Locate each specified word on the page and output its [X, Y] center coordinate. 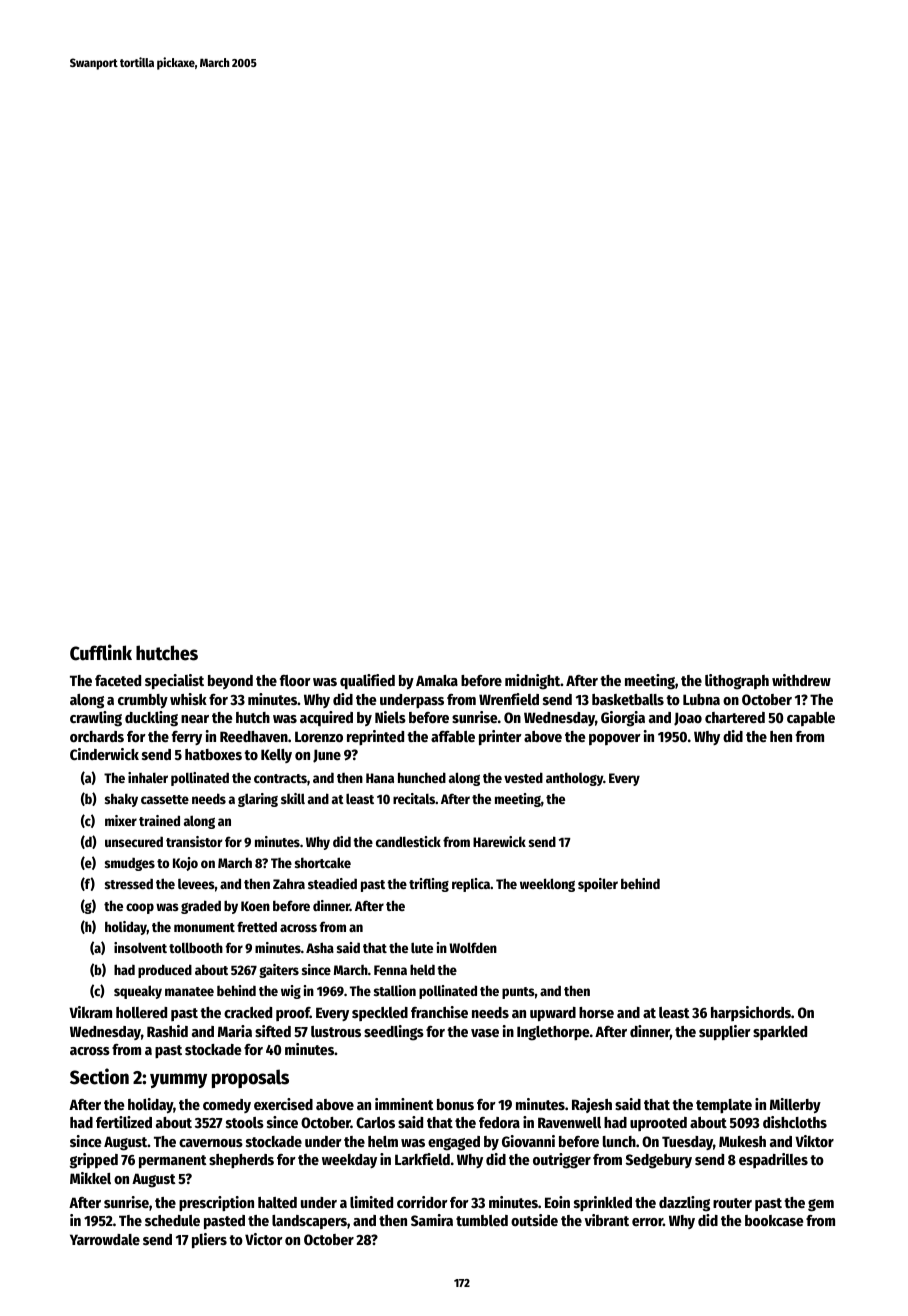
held [422, 969]
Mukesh [742, 1141]
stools [245, 1122]
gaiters [279, 971]
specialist [174, 682]
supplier [725, 1033]
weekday [349, 1161]
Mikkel [90, 1178]
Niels [390, 717]
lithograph [737, 682]
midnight [533, 682]
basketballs [628, 699]
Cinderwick [104, 754]
